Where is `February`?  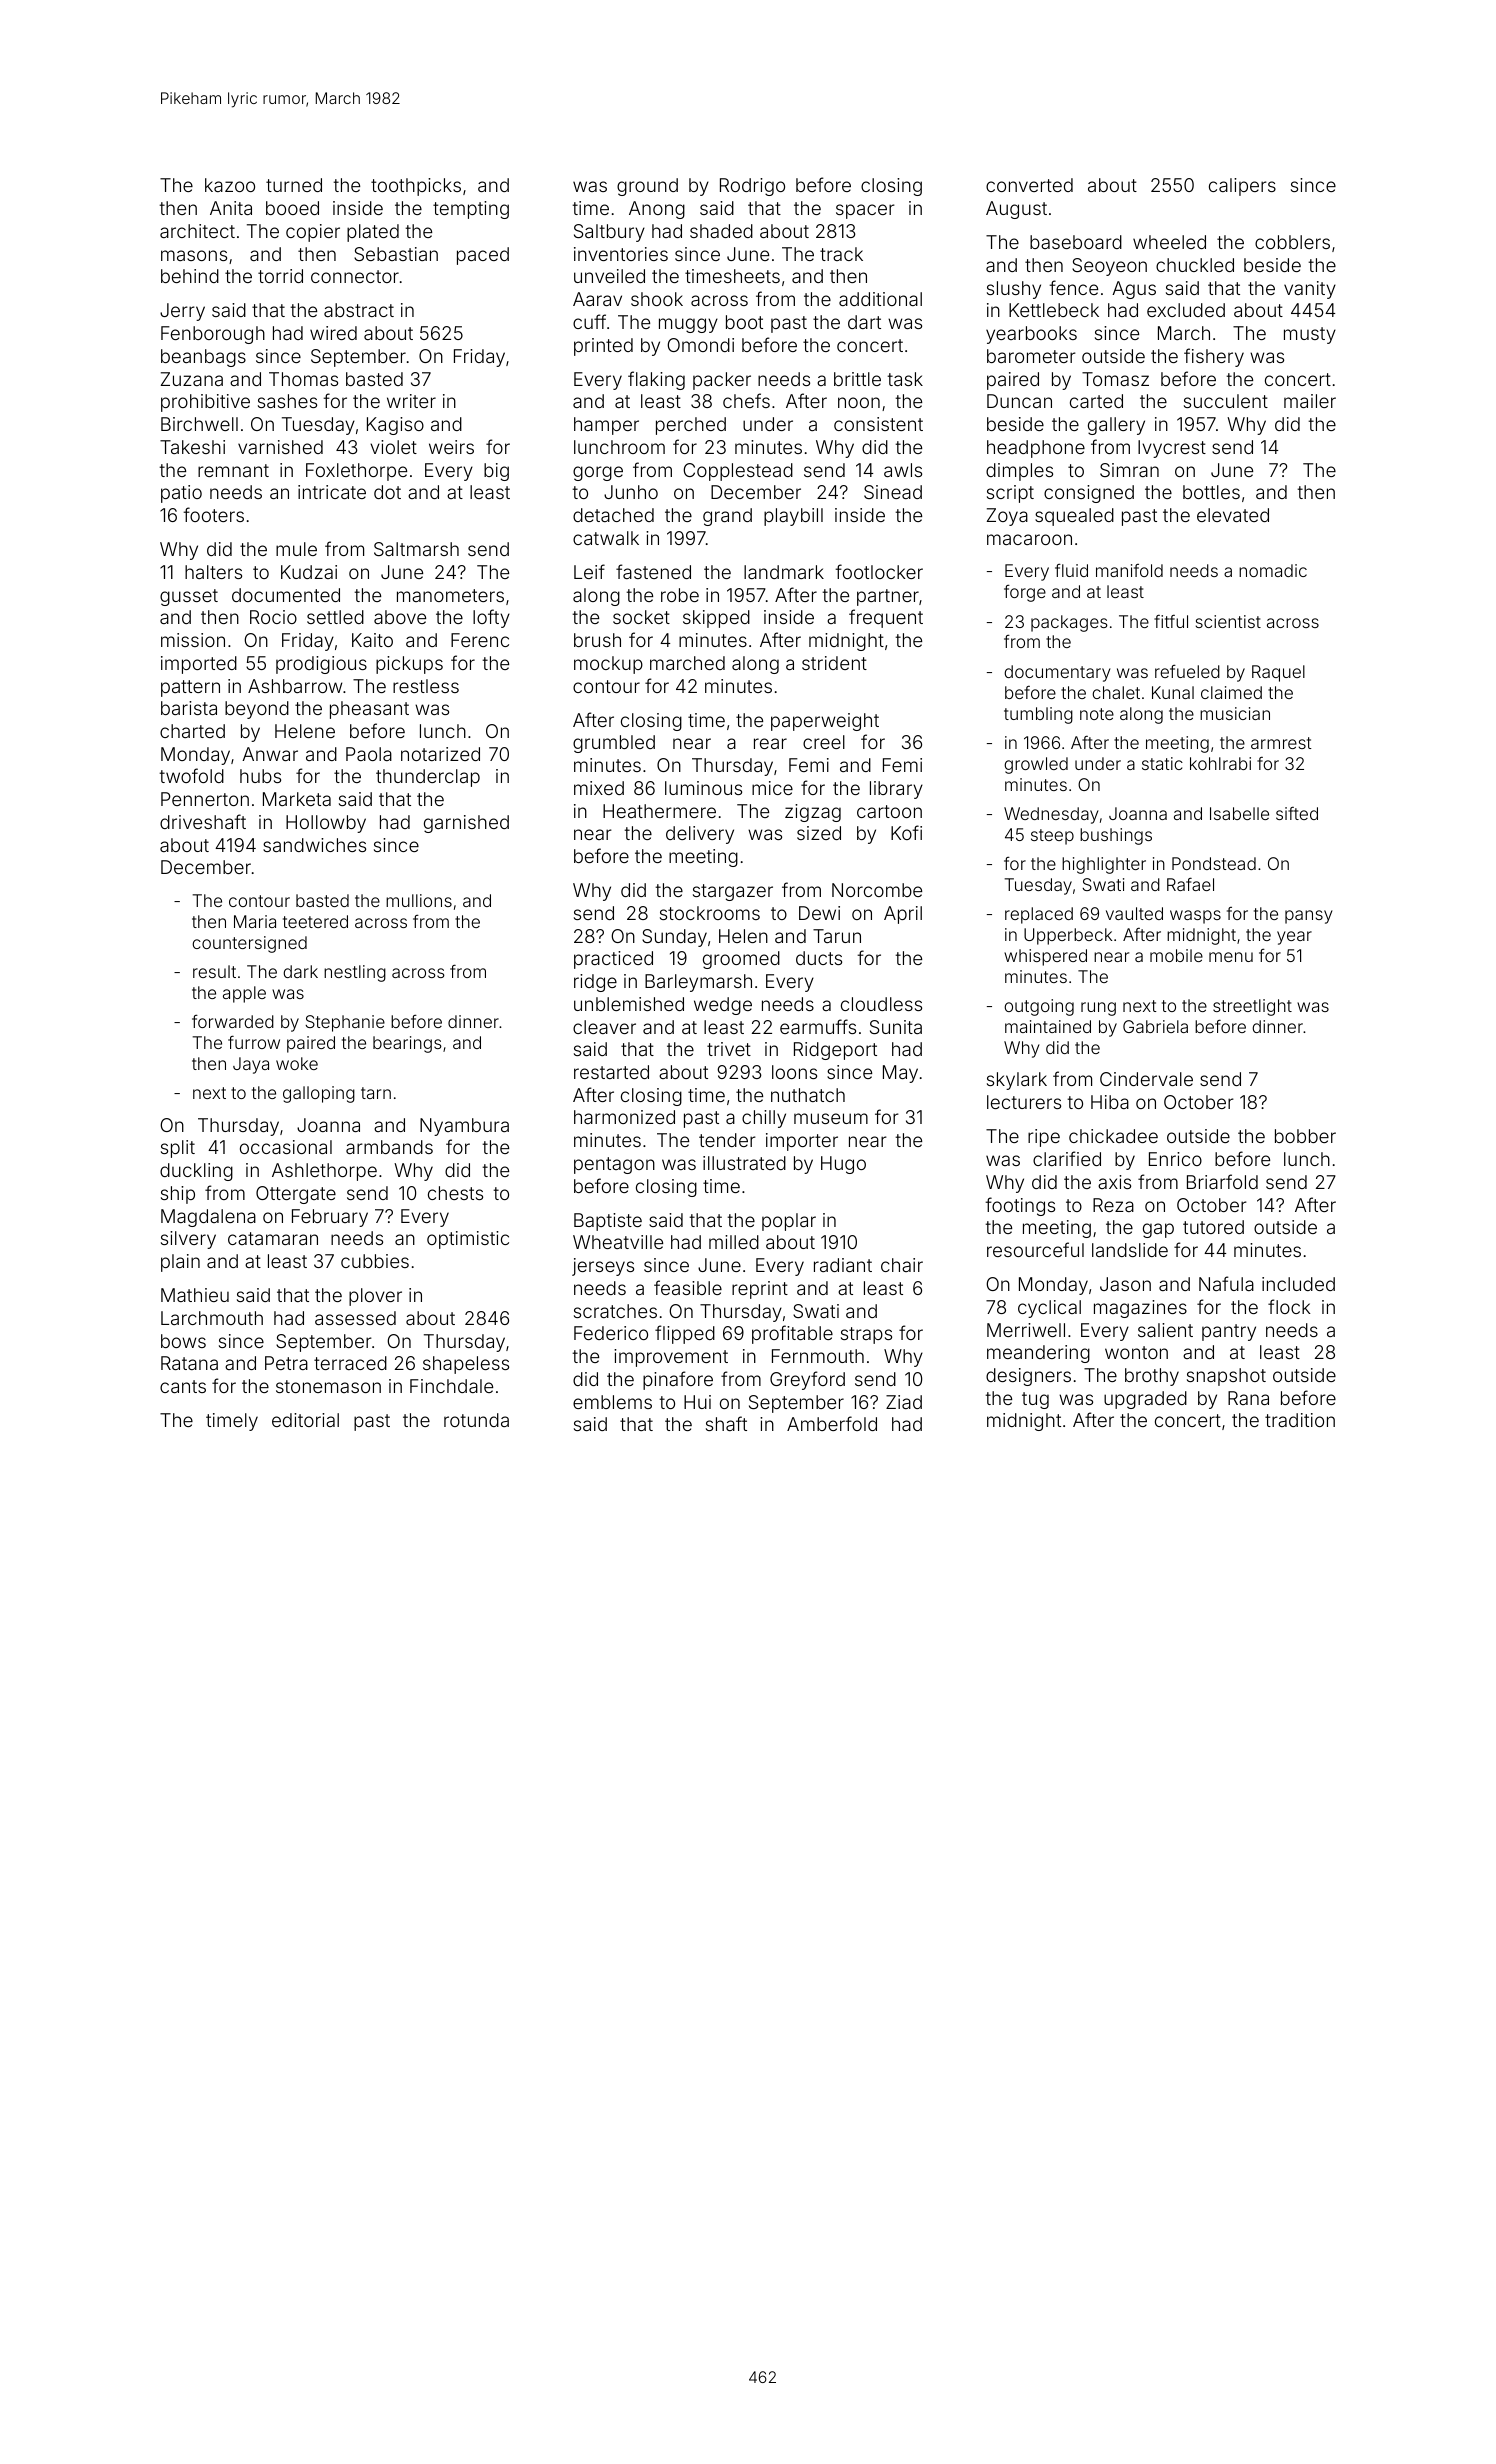 February is located at coordinates (330, 1218).
